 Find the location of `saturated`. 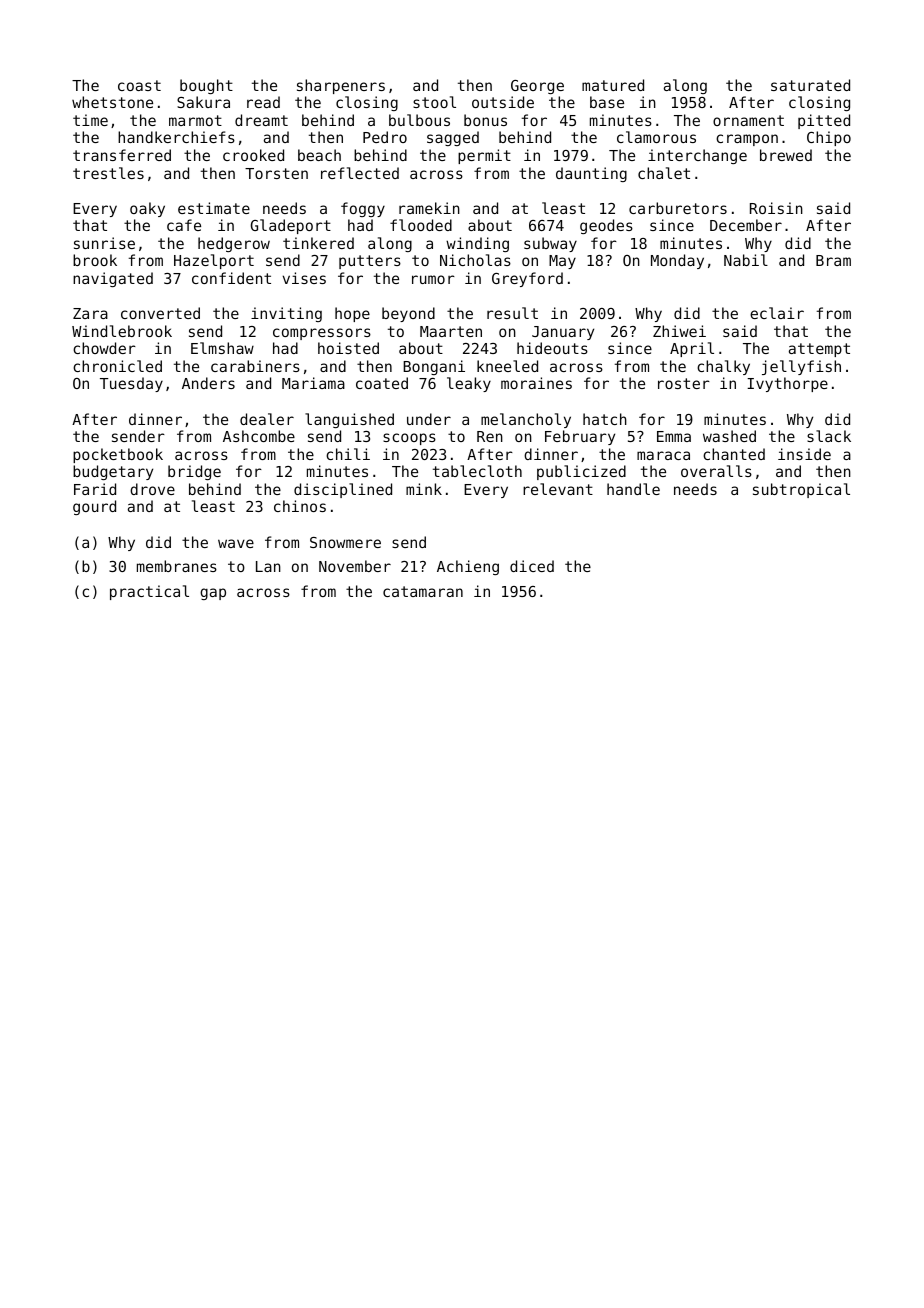

saturated is located at coordinates (810, 85).
